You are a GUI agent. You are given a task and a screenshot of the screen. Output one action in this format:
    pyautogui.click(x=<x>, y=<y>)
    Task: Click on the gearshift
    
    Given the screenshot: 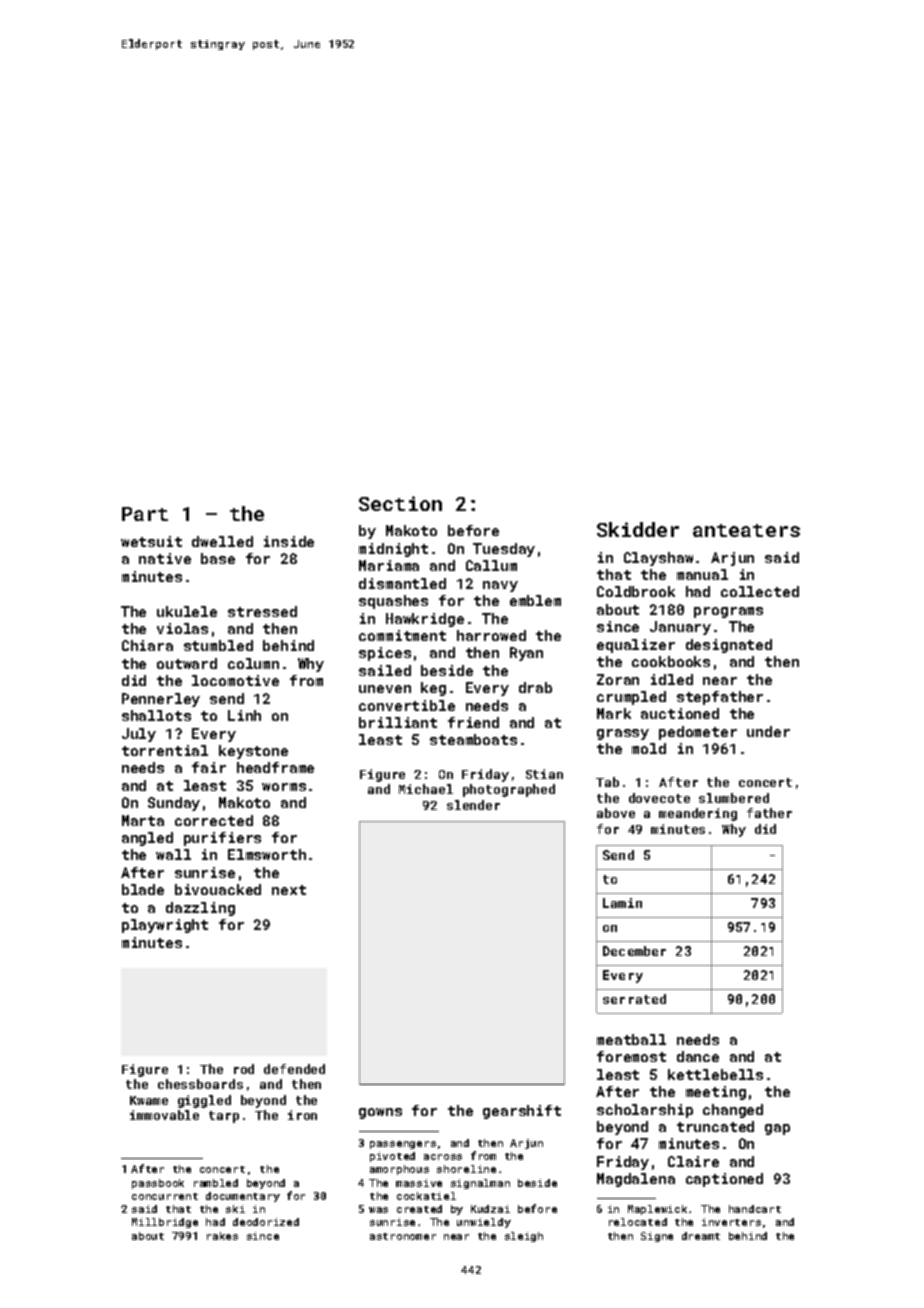 What is the action you would take?
    pyautogui.click(x=522, y=1112)
